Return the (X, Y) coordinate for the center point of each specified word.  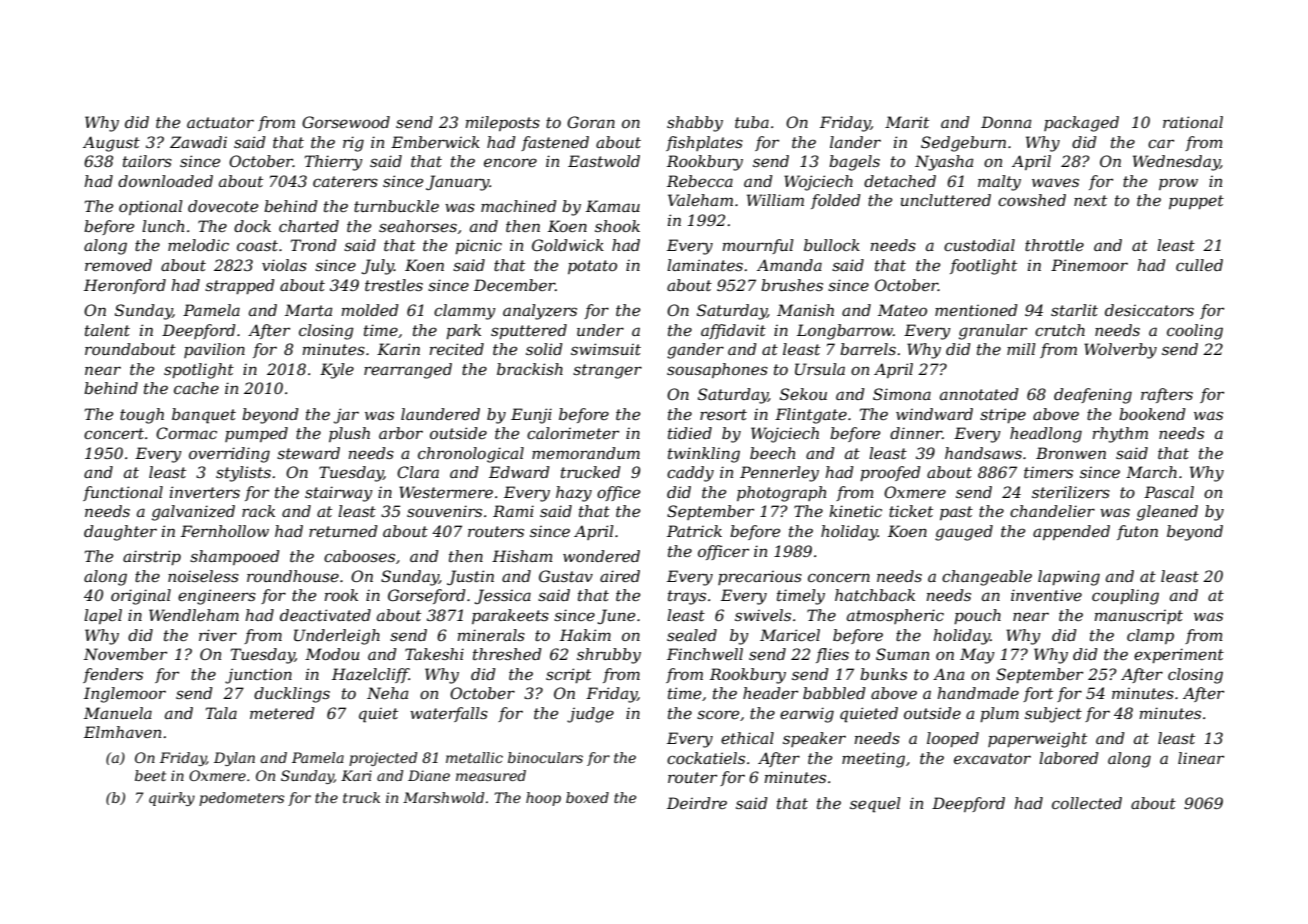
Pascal (1169, 492)
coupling (1125, 597)
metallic (474, 757)
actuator (220, 122)
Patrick (694, 531)
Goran (591, 122)
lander (855, 142)
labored (1069, 758)
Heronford (125, 286)
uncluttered (946, 200)
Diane (429, 775)
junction (258, 676)
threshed (507, 654)
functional (123, 493)
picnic (478, 246)
